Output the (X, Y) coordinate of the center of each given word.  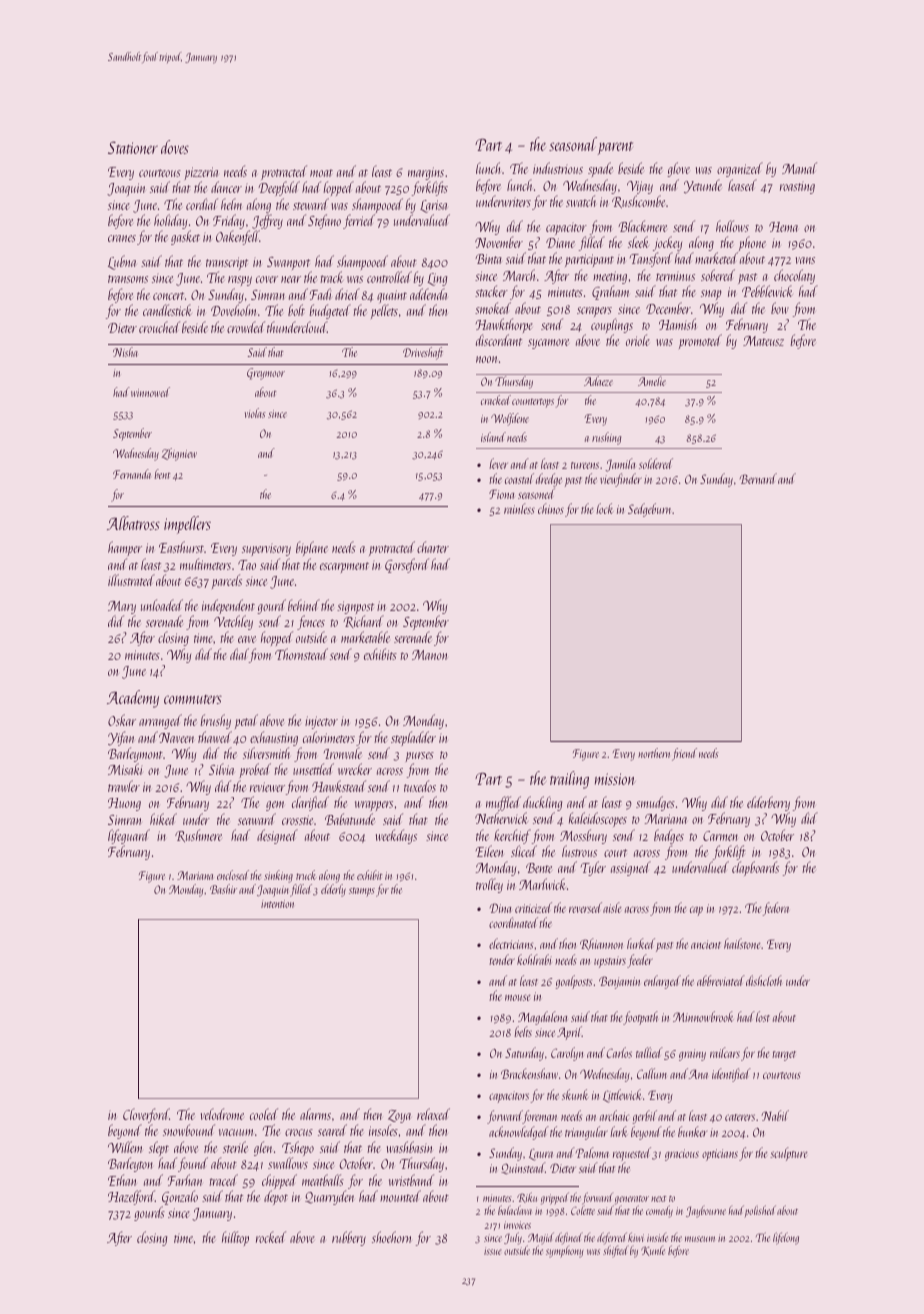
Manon (429, 655)
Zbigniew (179, 454)
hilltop (235, 1238)
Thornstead (301, 654)
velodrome (222, 1114)
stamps (362, 892)
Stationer (133, 147)
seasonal (573, 144)
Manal (799, 168)
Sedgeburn (649, 510)
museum (700, 1239)
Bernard (758, 478)
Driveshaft (423, 353)
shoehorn (391, 1237)
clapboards (755, 868)
